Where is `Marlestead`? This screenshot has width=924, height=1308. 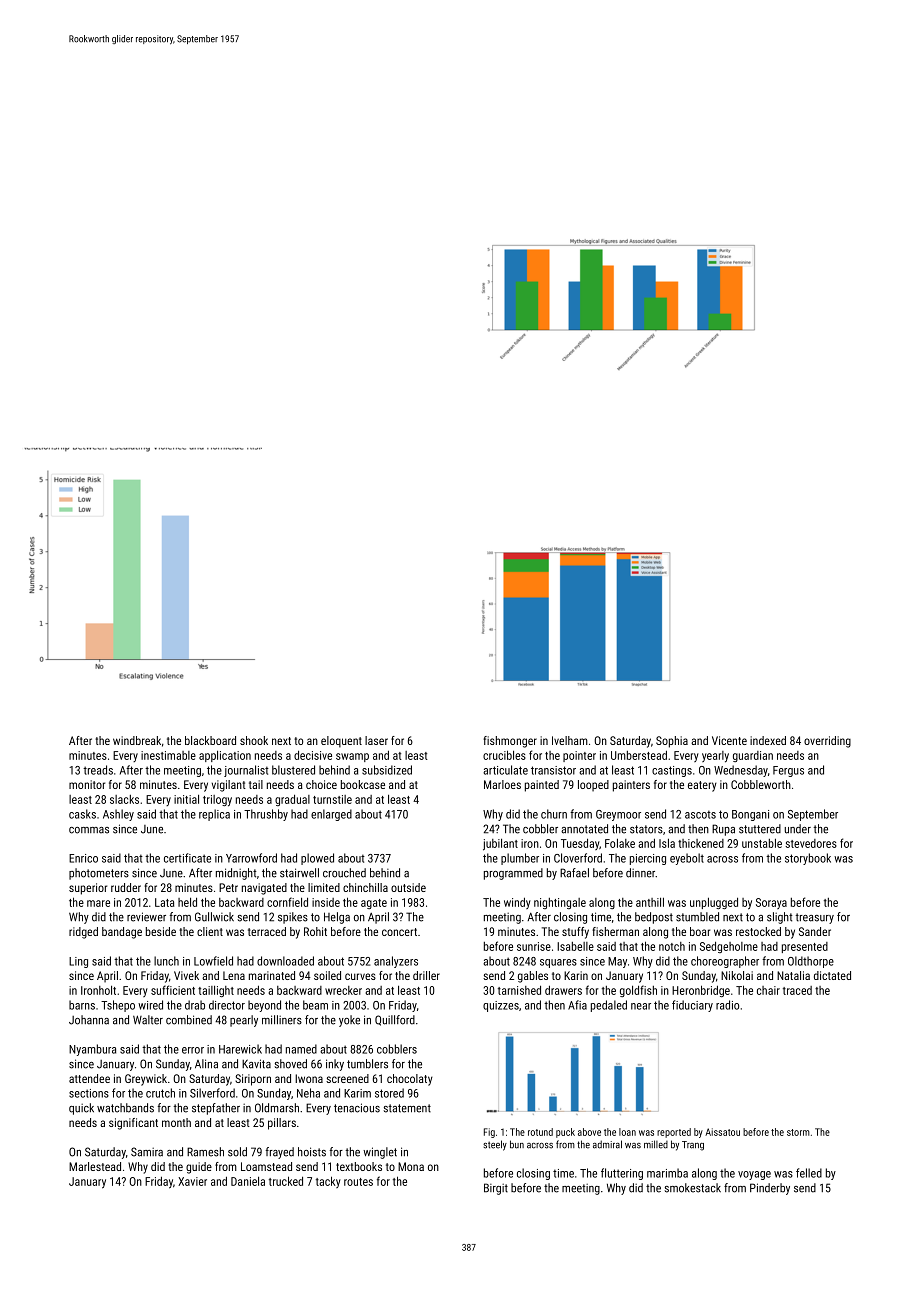 Marlestead is located at coordinates (95, 1166).
